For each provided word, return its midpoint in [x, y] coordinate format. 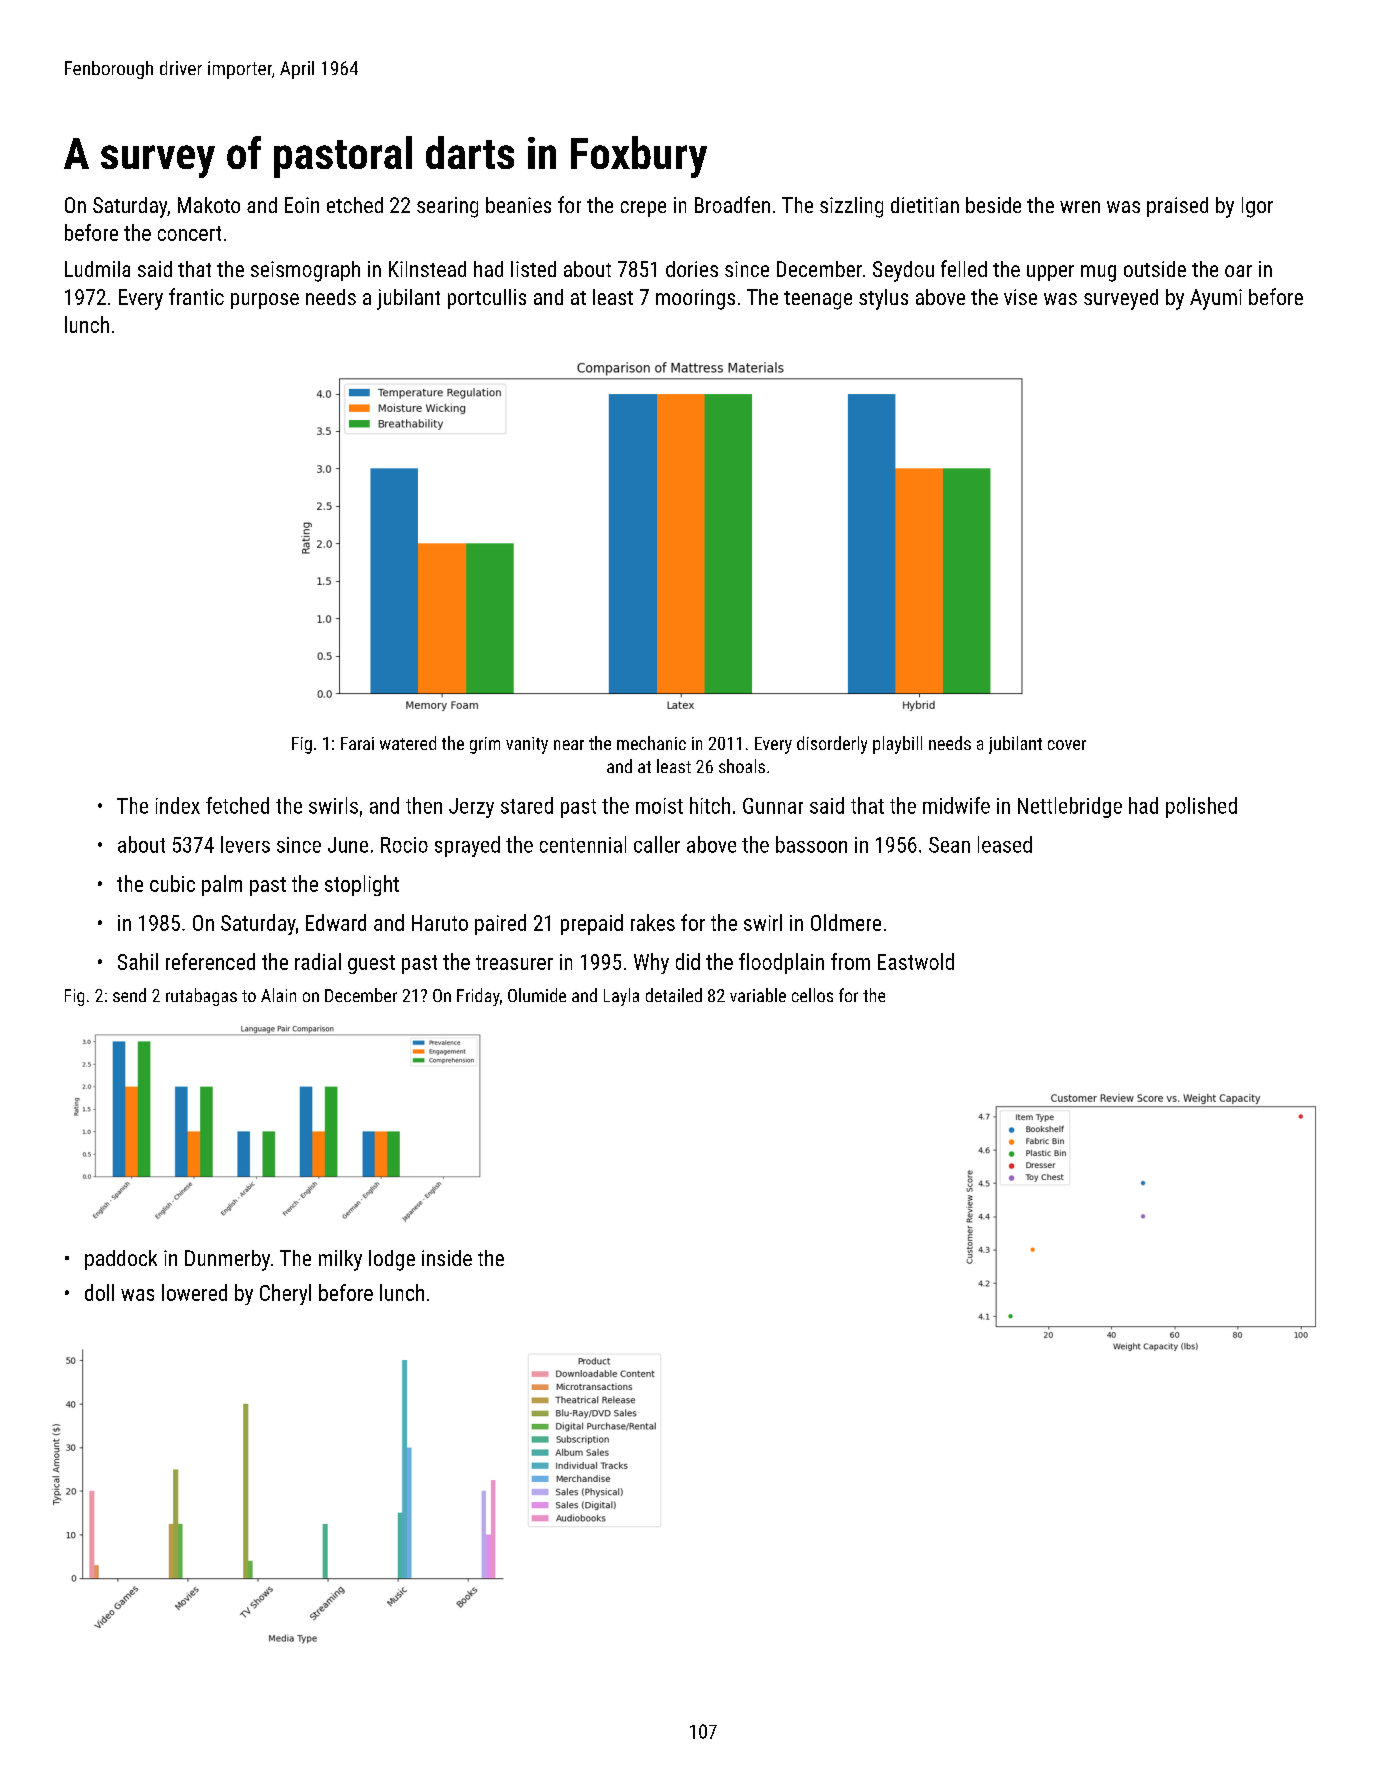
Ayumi [1216, 299]
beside [993, 205]
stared [527, 805]
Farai [357, 743]
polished [1201, 807]
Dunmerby [227, 1260]
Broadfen [732, 204]
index [178, 805]
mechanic [651, 743]
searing [447, 207]
